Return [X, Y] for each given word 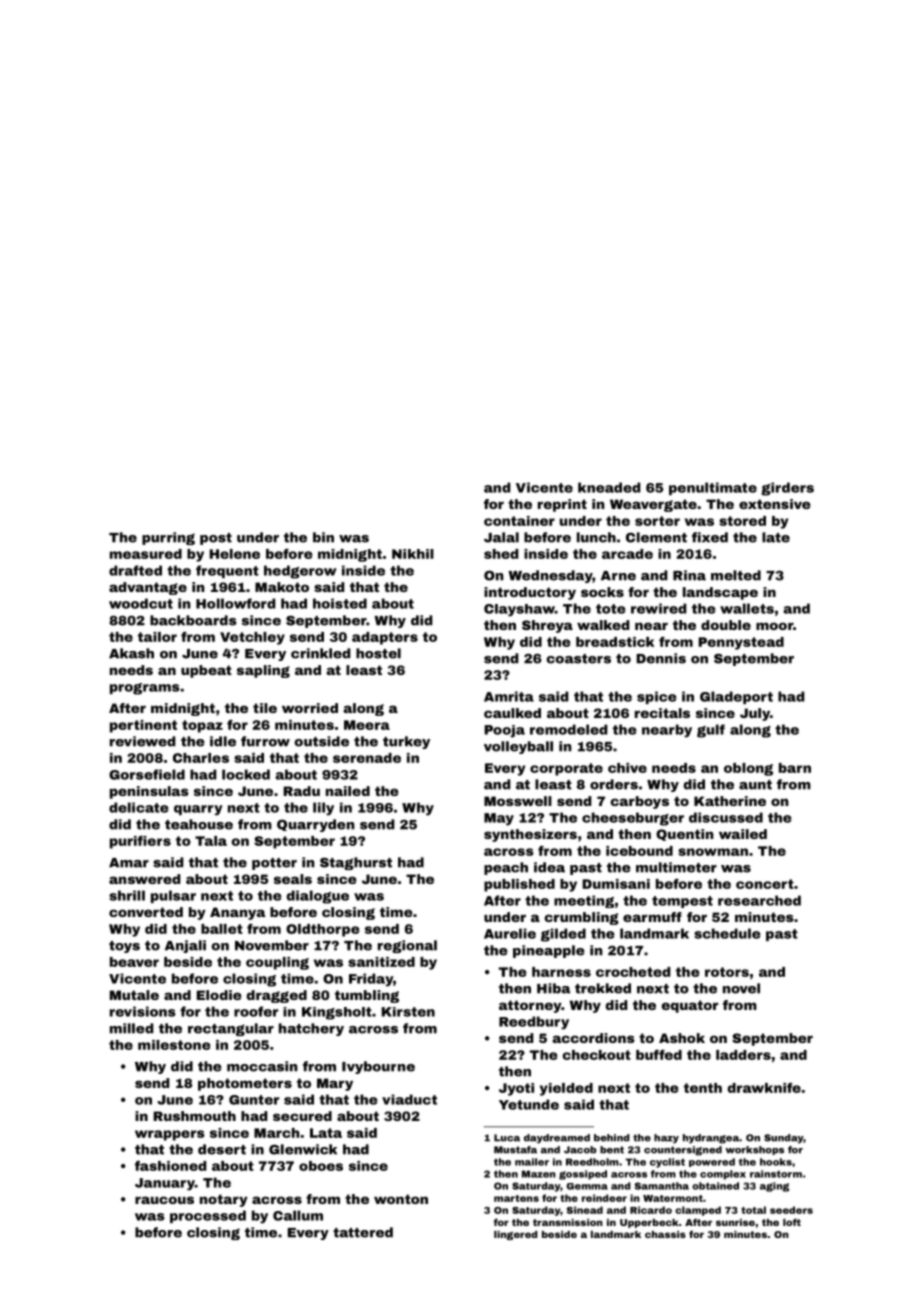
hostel [378, 653]
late [776, 537]
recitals [662, 713]
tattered [363, 1232]
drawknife [764, 1088]
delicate [139, 807]
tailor [157, 637]
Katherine [730, 801]
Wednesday [550, 576]
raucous [164, 1200]
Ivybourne [378, 1067]
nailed [348, 791]
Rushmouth [194, 1116]
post [216, 539]
